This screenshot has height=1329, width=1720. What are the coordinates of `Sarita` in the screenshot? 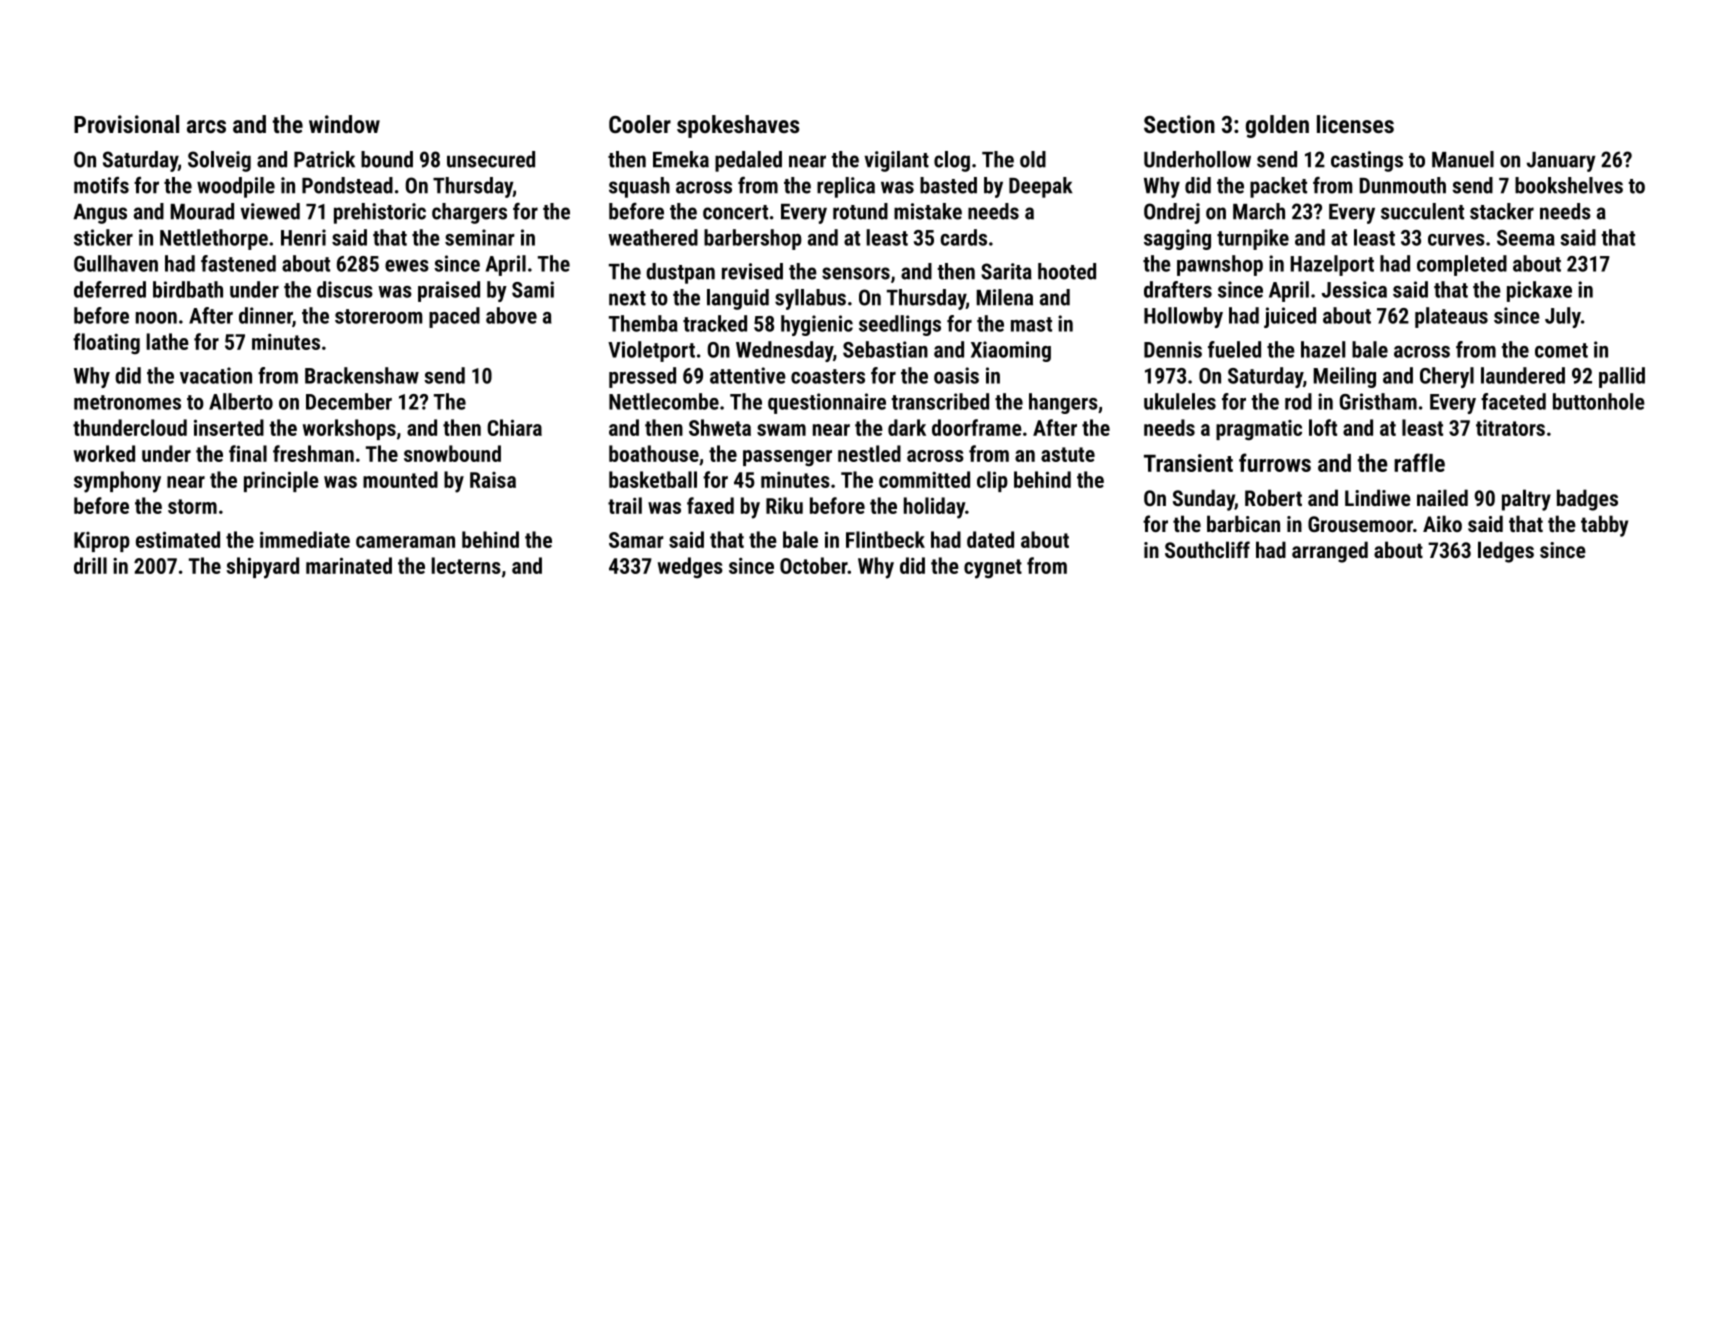 It's located at (1006, 271).
